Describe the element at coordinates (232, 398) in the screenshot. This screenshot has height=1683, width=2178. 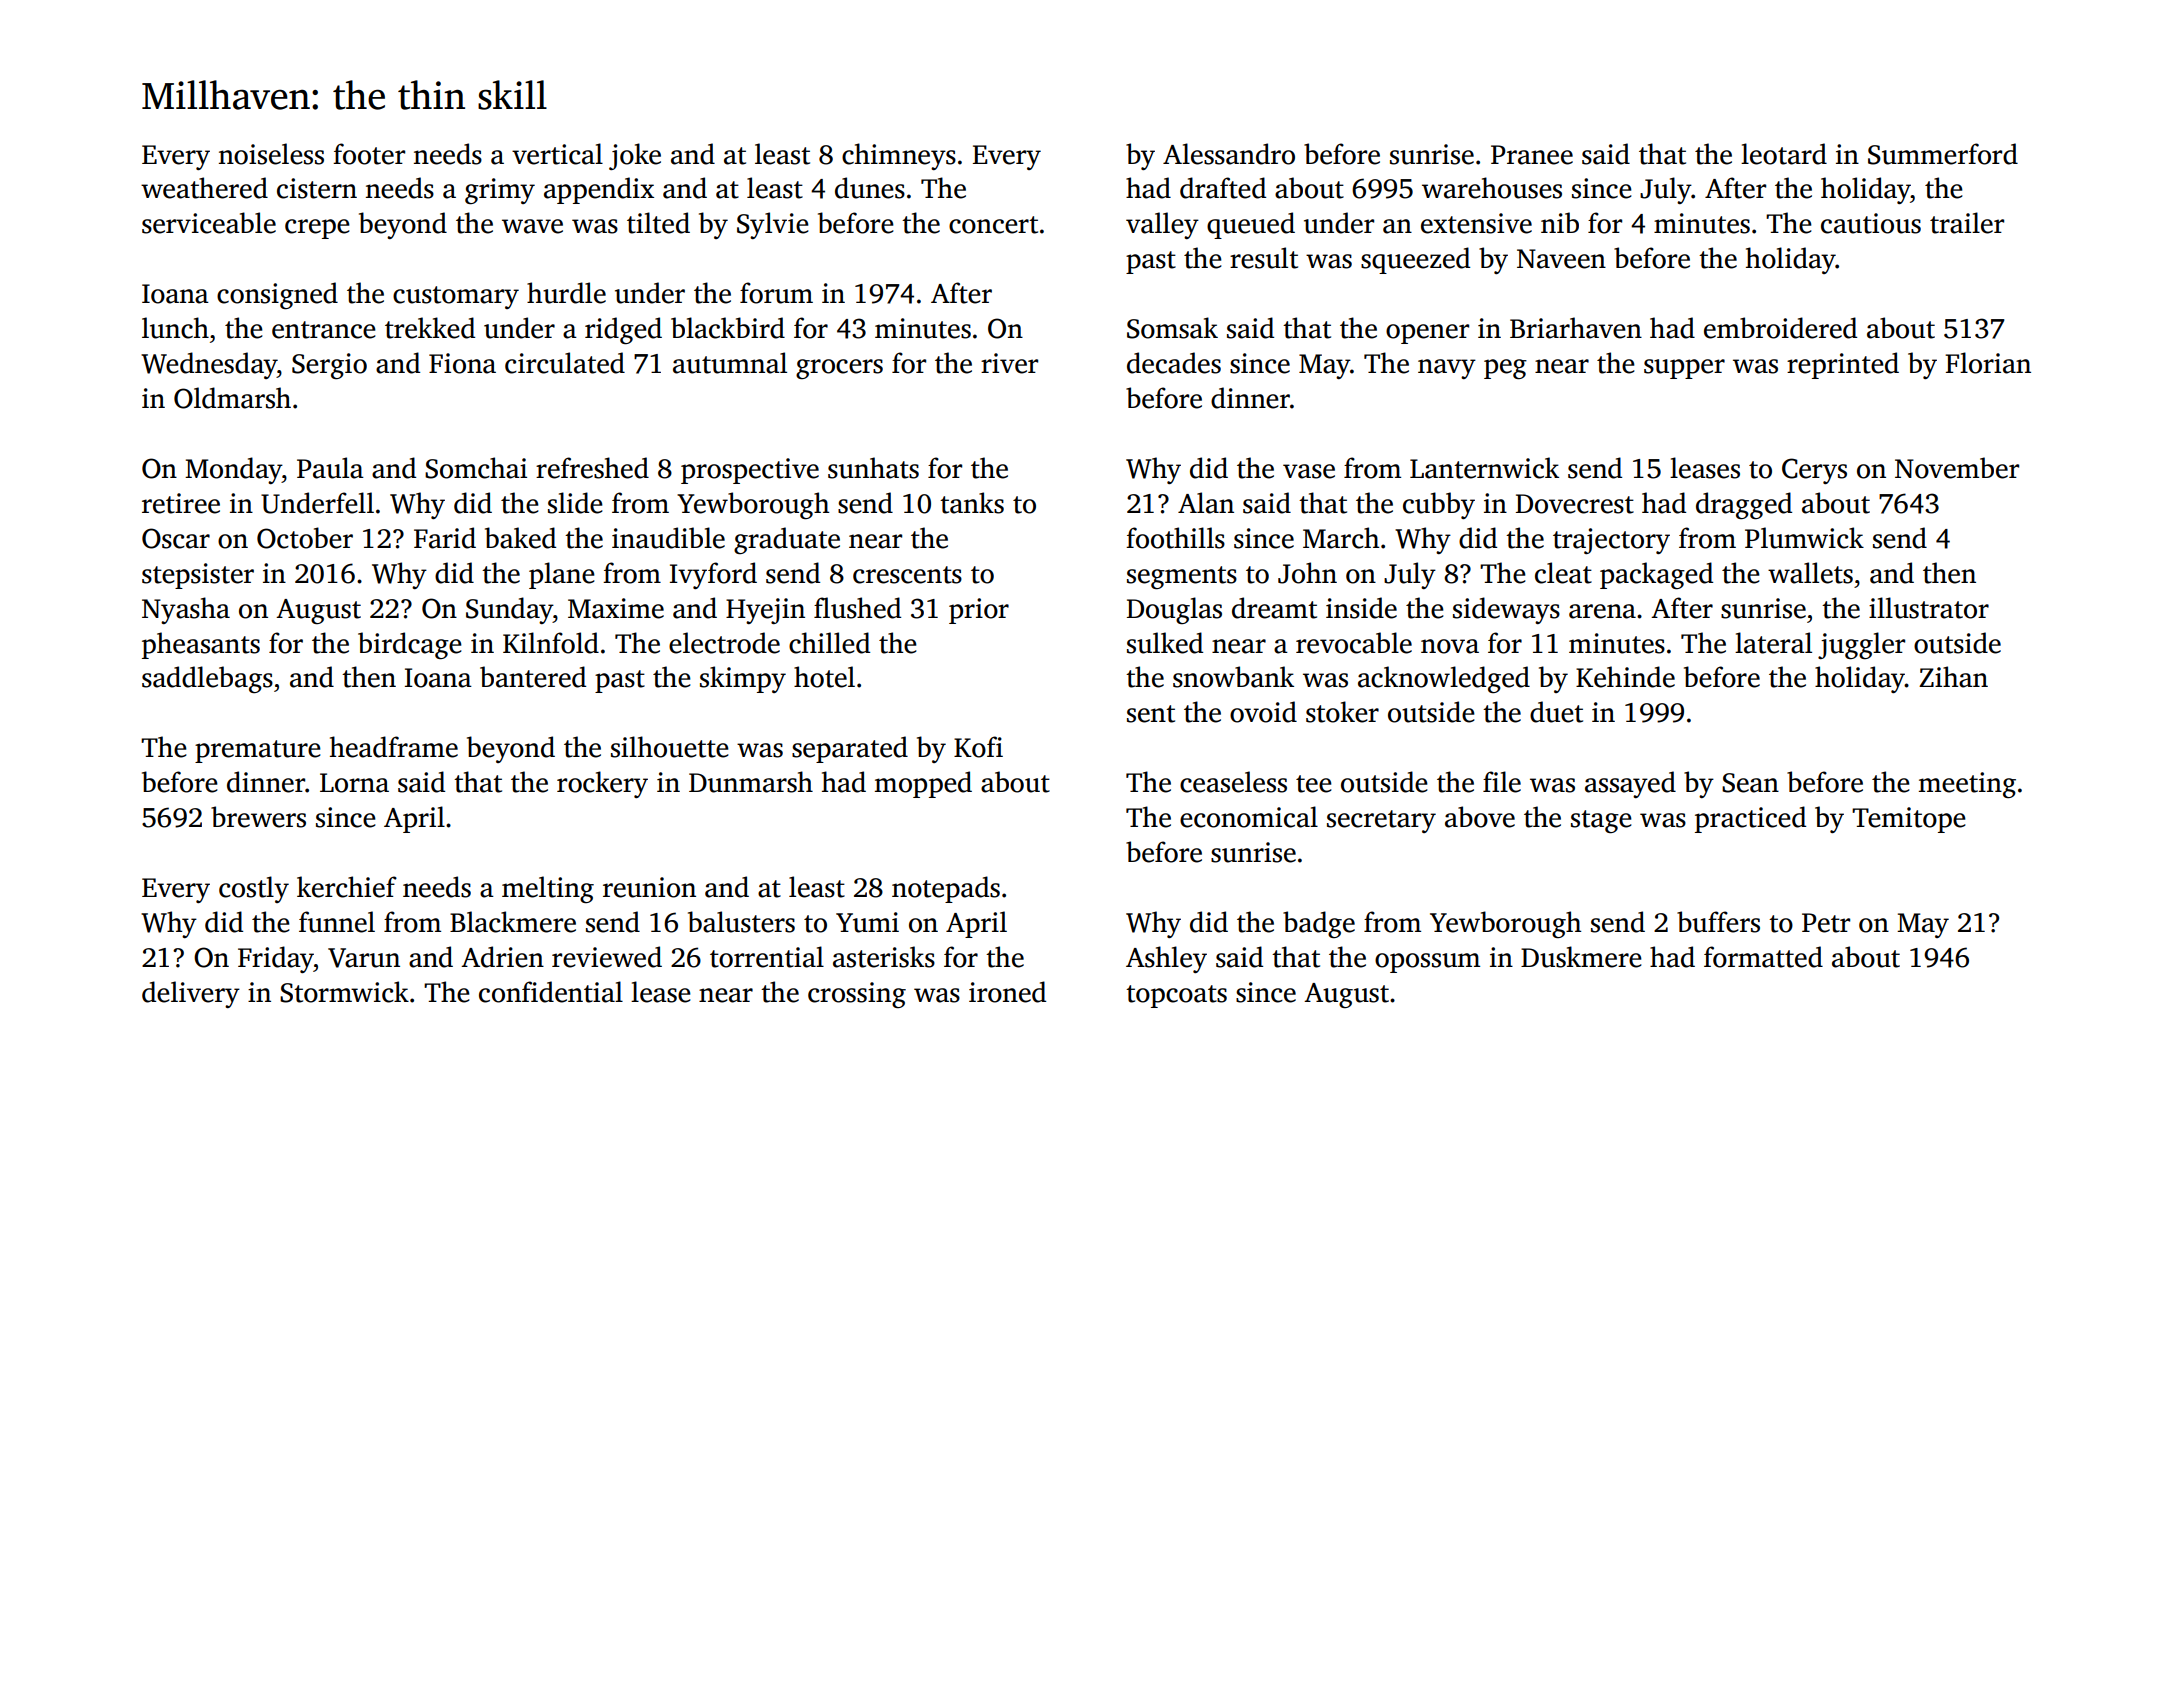
I see `Oldmarsh` at that location.
